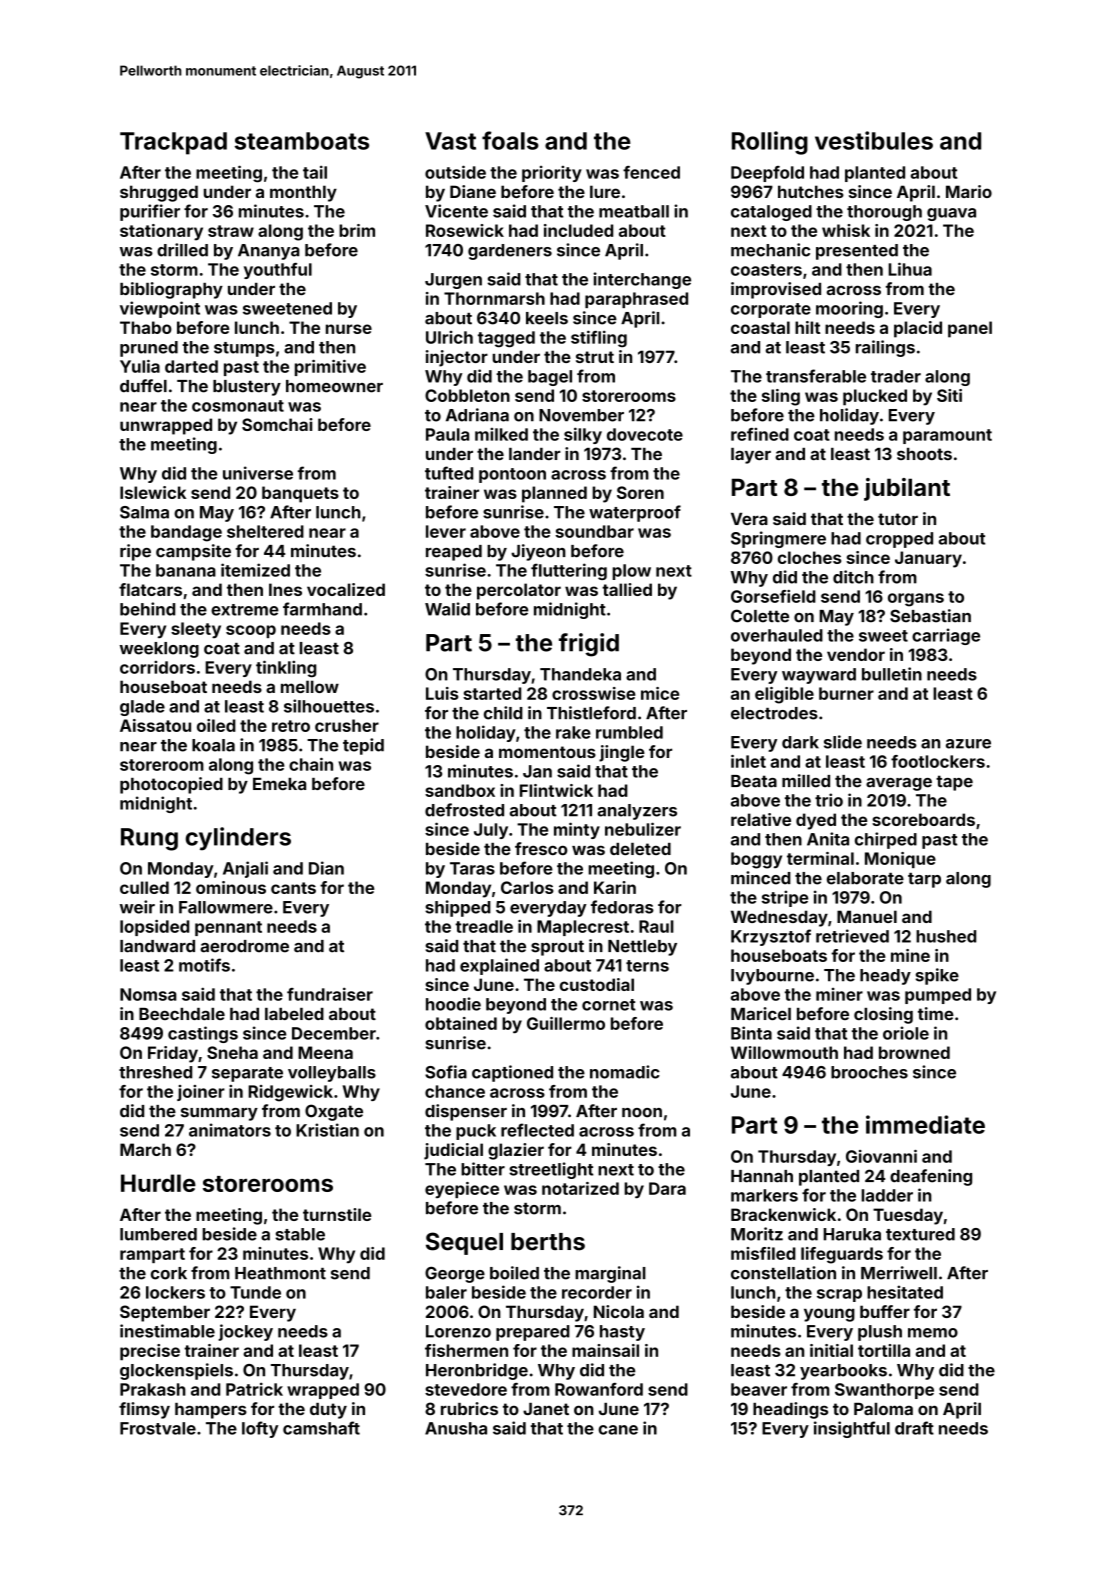 The height and width of the screenshot is (1579, 1117). What do you see at coordinates (260, 1429) in the screenshot?
I see `lofty` at bounding box center [260, 1429].
